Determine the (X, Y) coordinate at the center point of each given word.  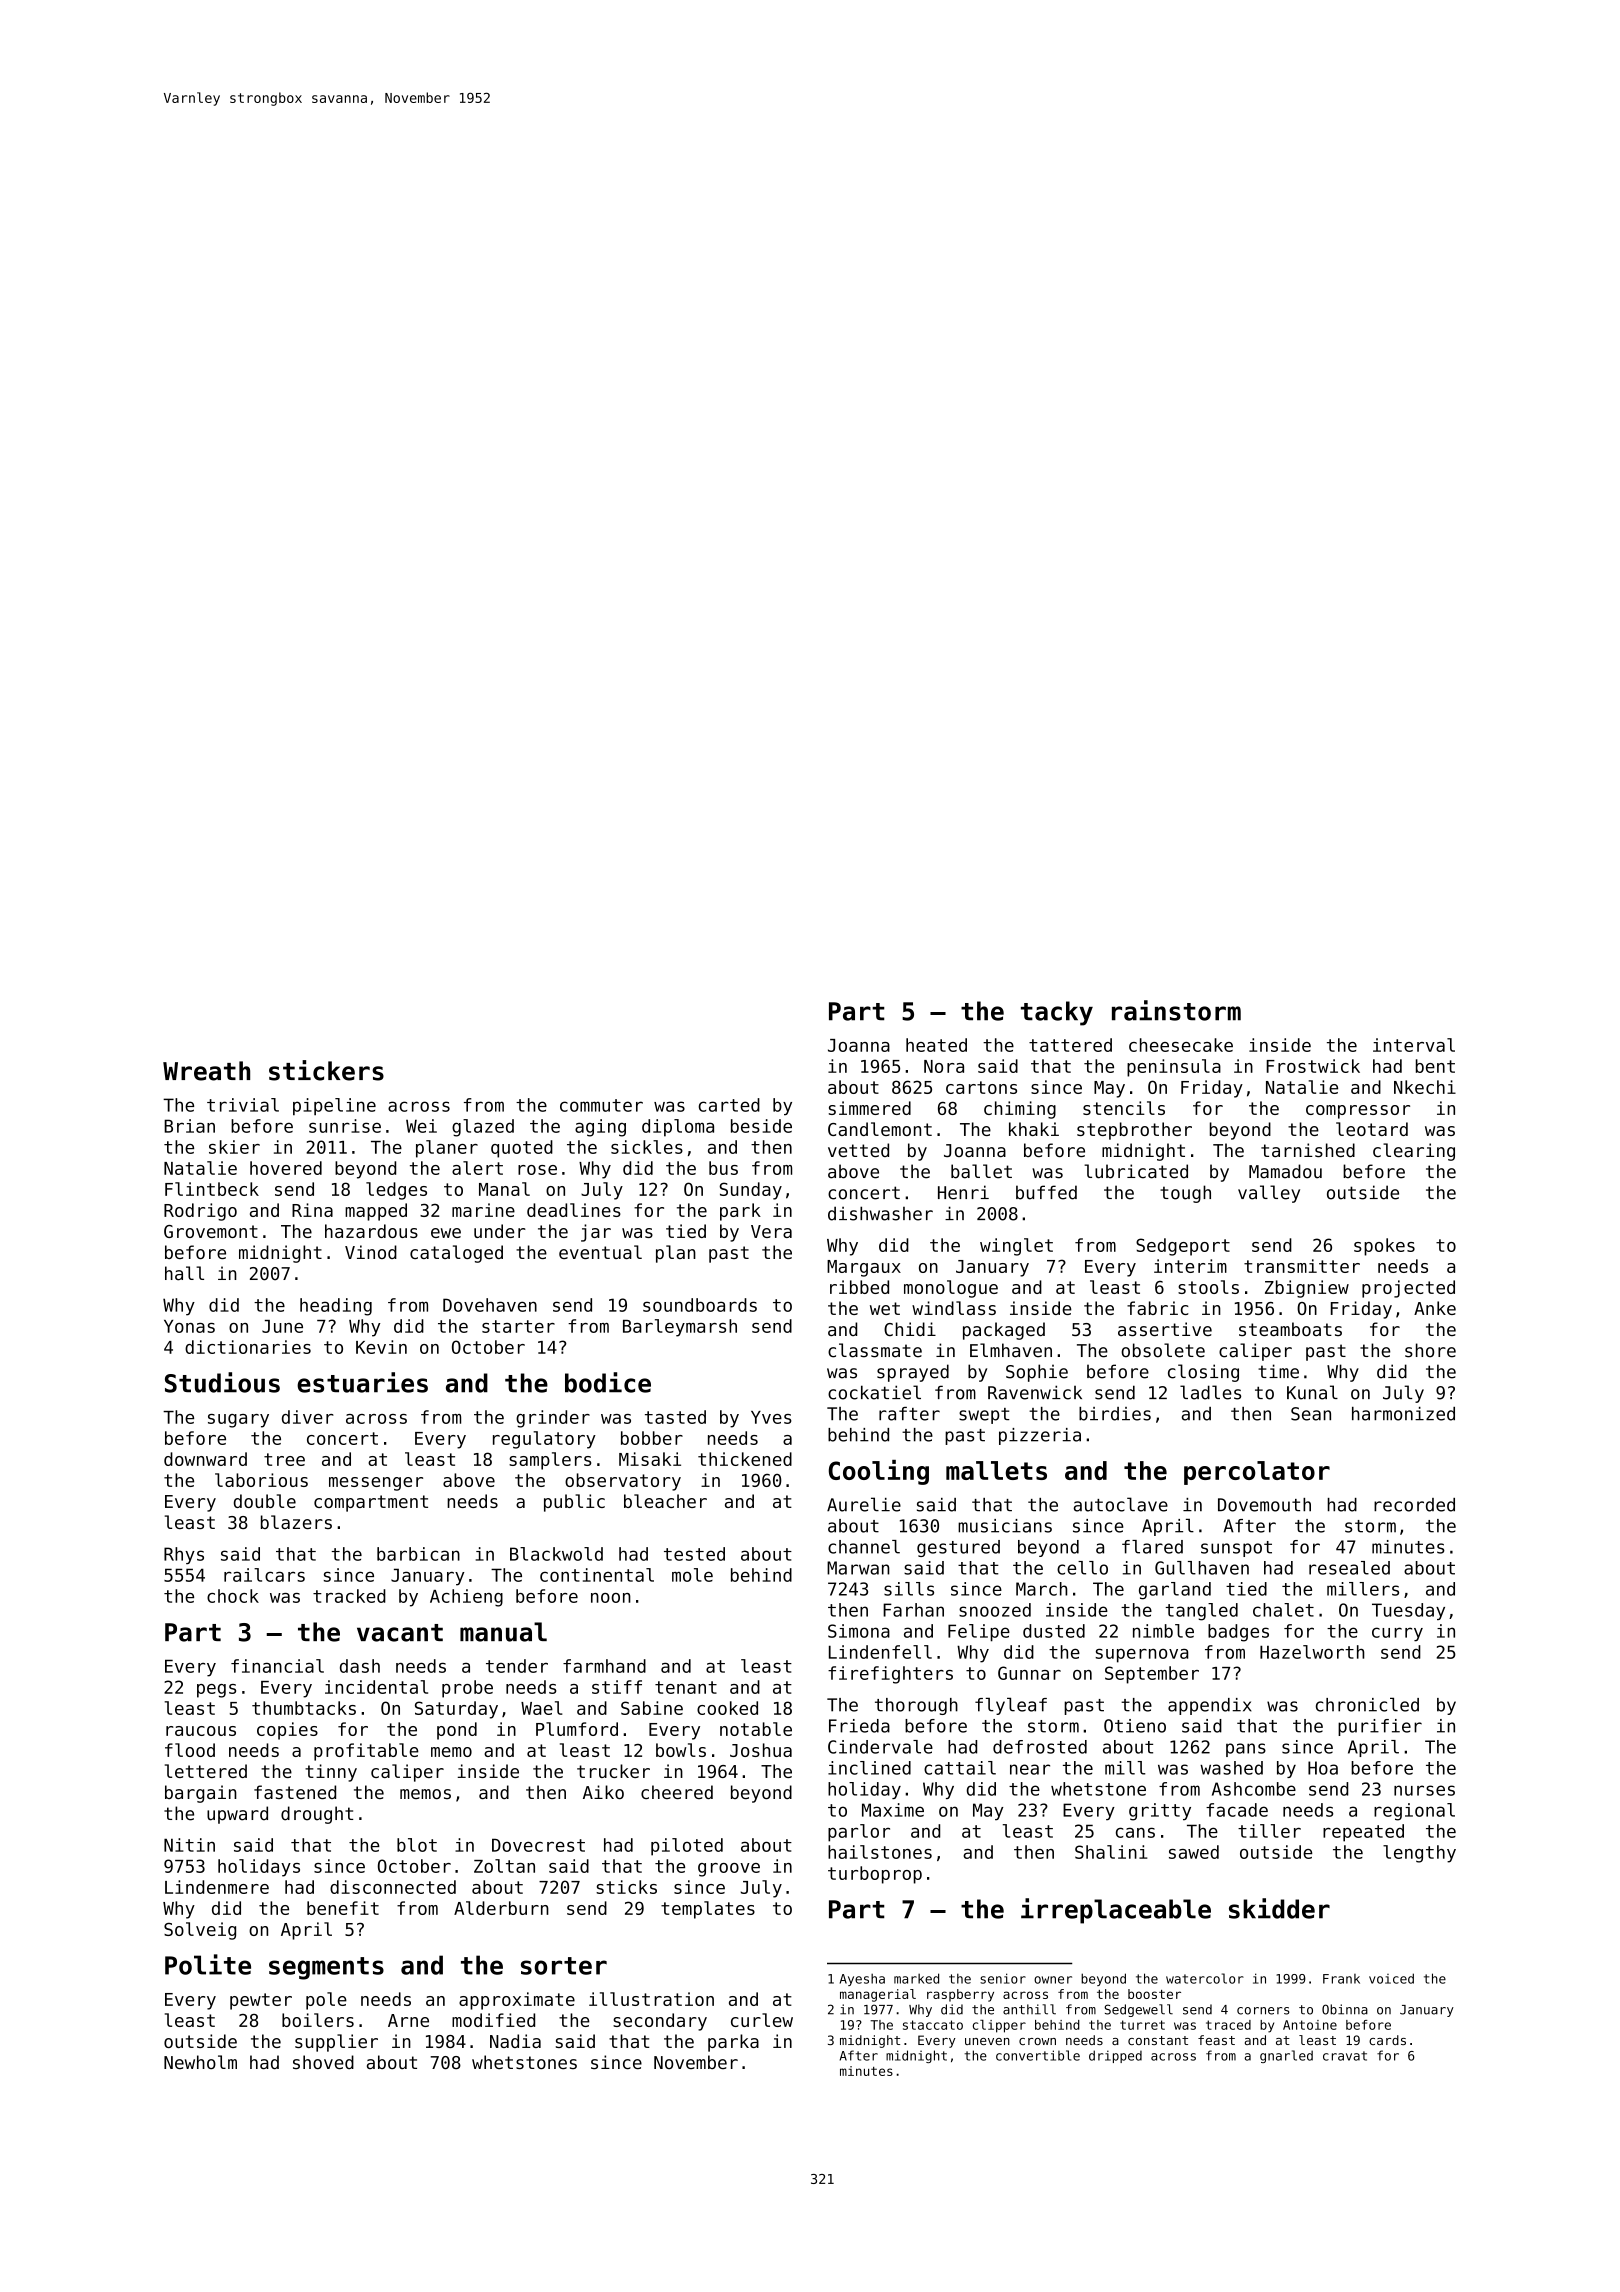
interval (1414, 1045)
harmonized (1403, 1414)
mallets (996, 1470)
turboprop (875, 1875)
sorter (564, 1966)
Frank (1341, 1979)
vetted (858, 1150)
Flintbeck (212, 1189)
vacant (400, 1633)
